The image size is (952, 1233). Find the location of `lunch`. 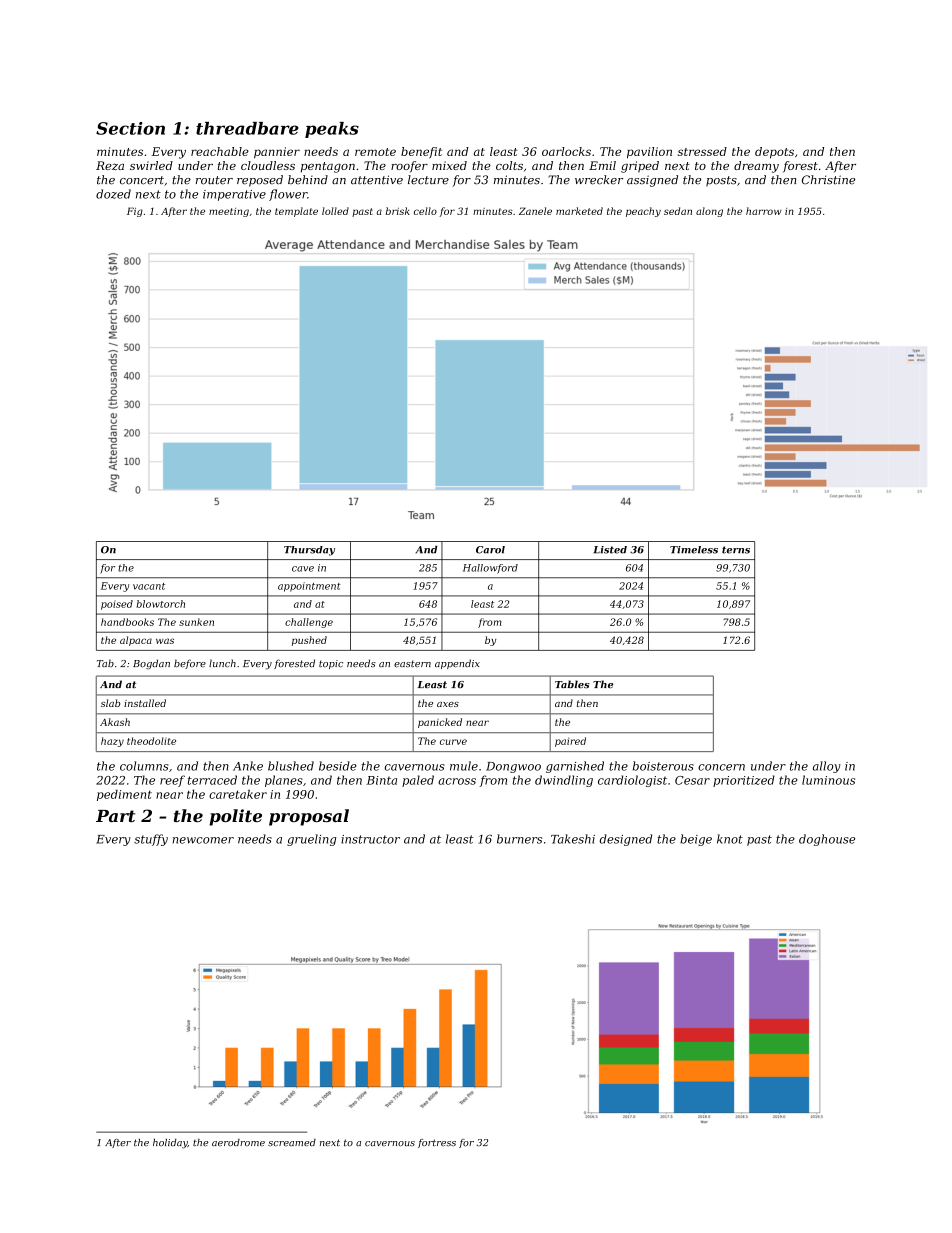

lunch is located at coordinates (222, 663).
